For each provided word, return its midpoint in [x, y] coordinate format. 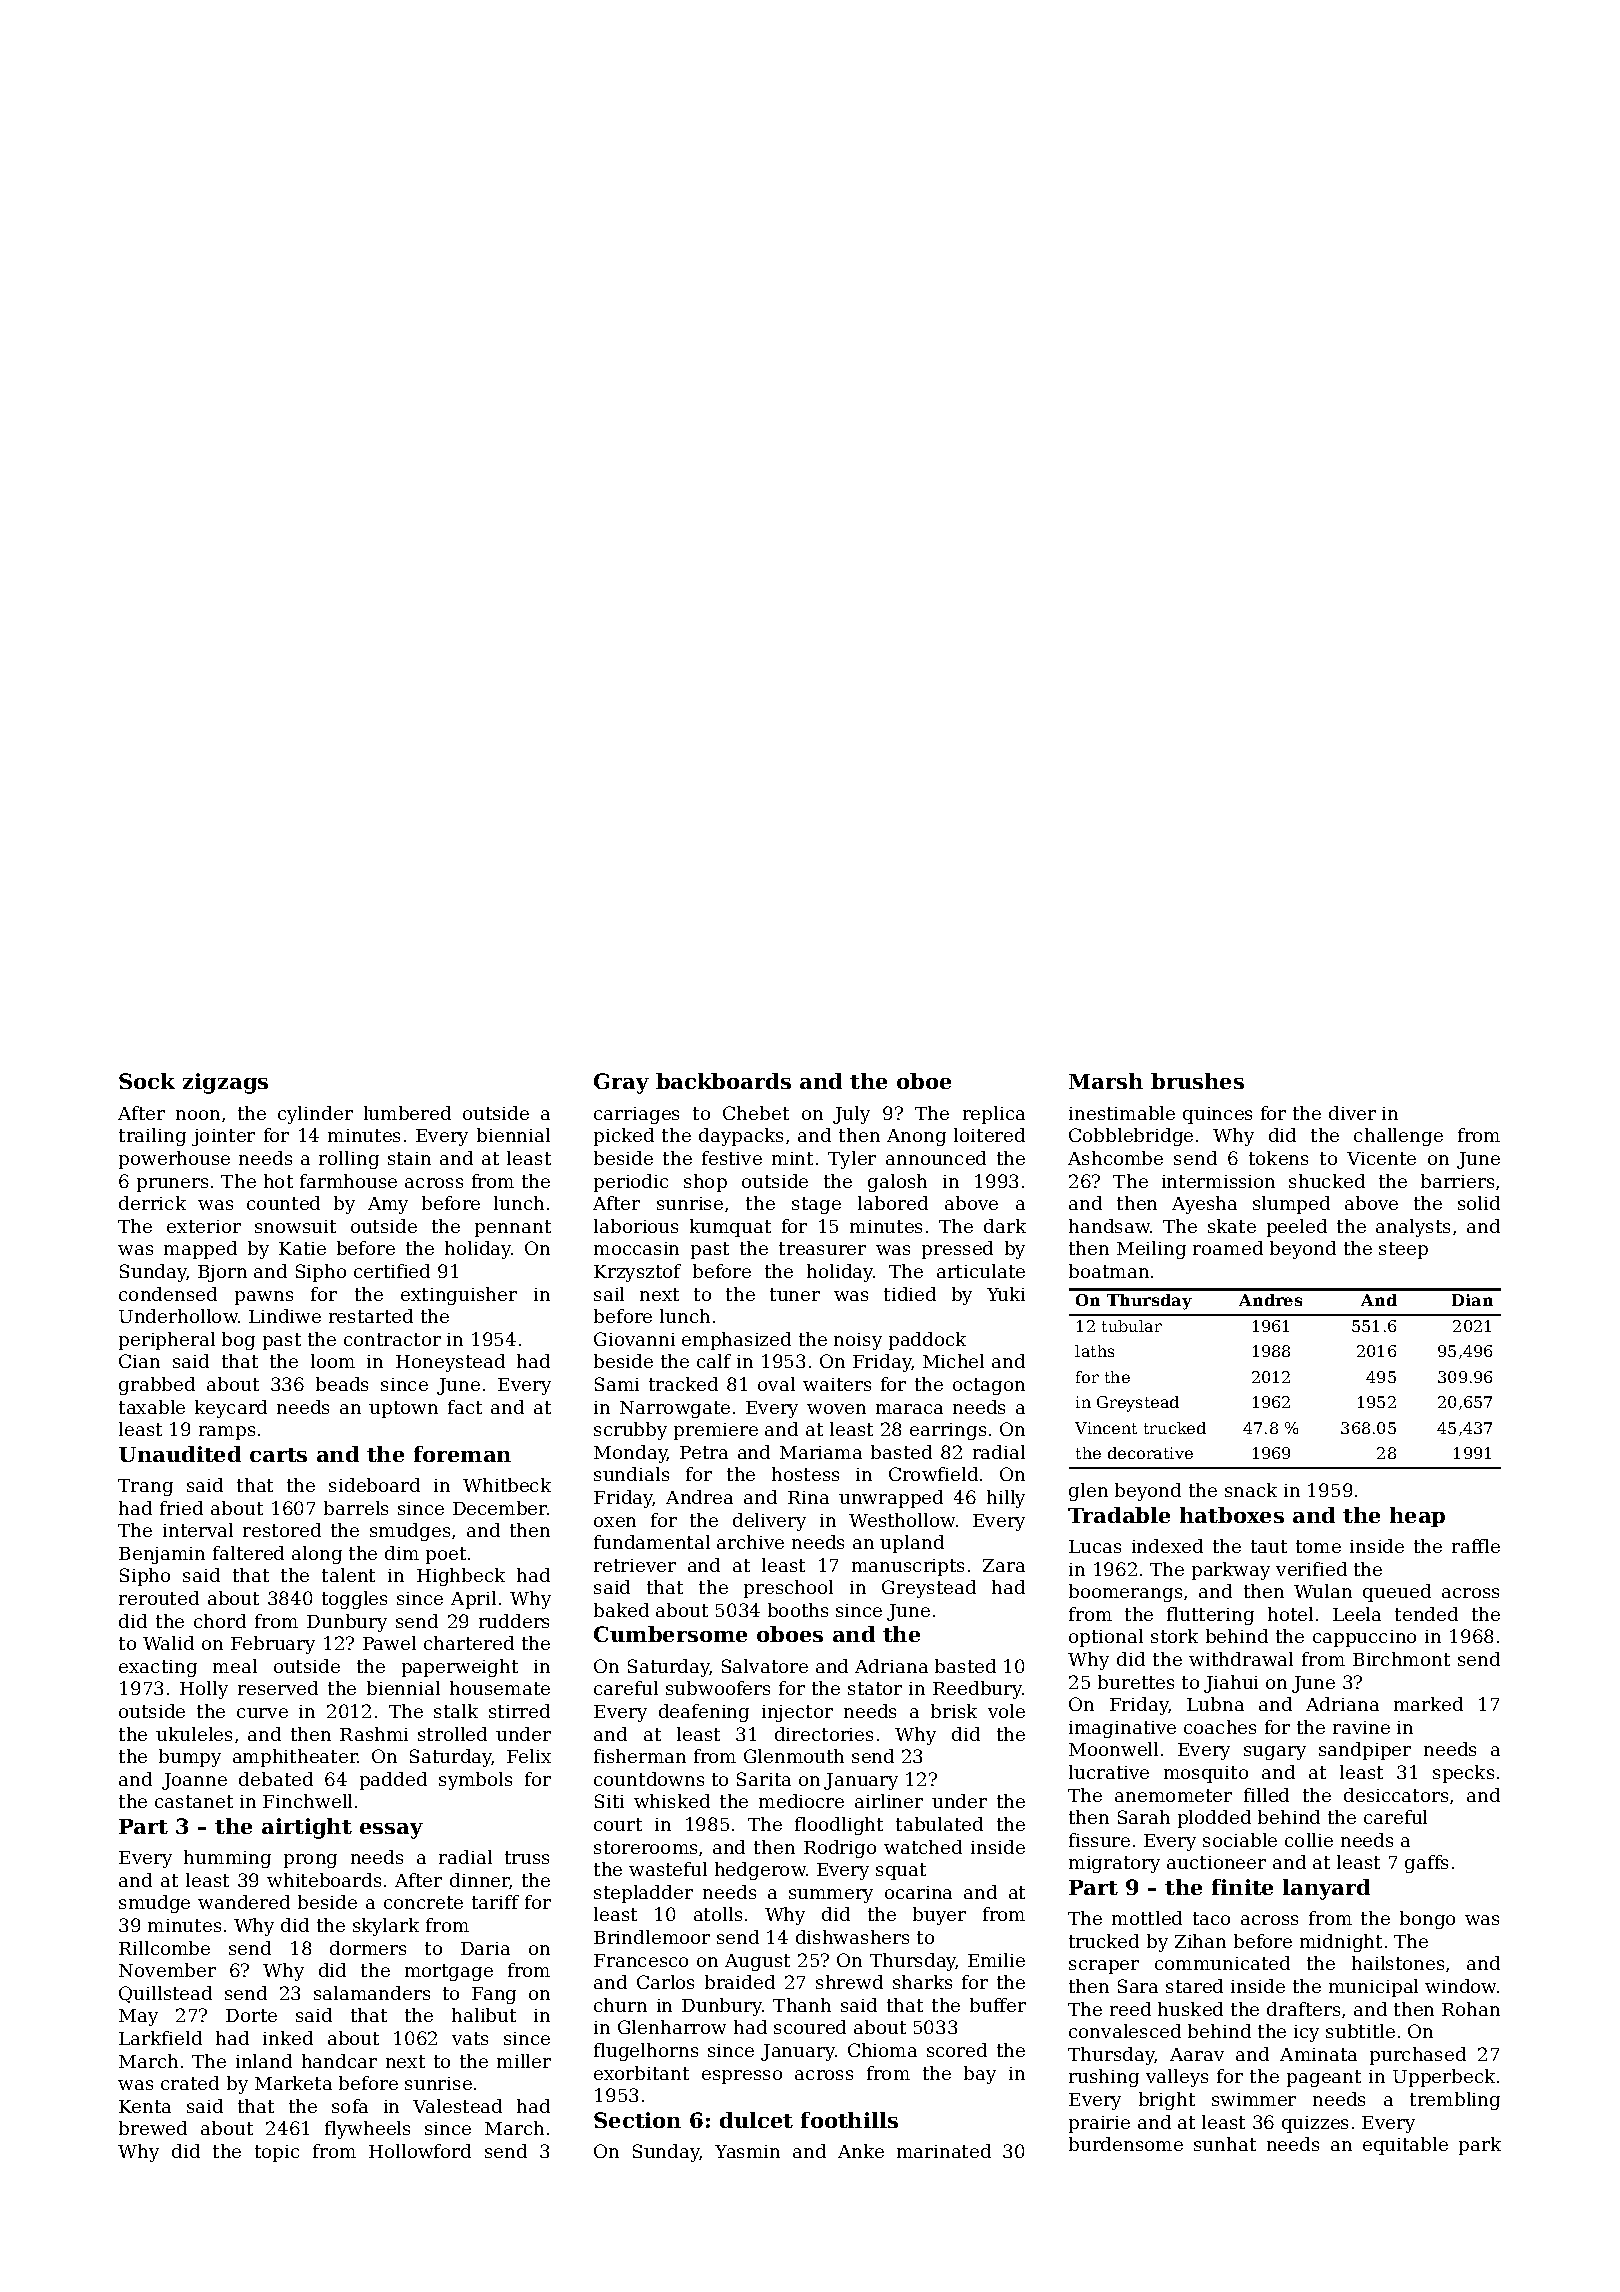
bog [238, 1341]
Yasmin [747, 2151]
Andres [1270, 1300]
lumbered [407, 1113]
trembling [1455, 2101]
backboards [723, 1081]
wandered [244, 1902]
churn [620, 2005]
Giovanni [634, 1339]
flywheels [367, 2130]
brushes [1197, 1081]
